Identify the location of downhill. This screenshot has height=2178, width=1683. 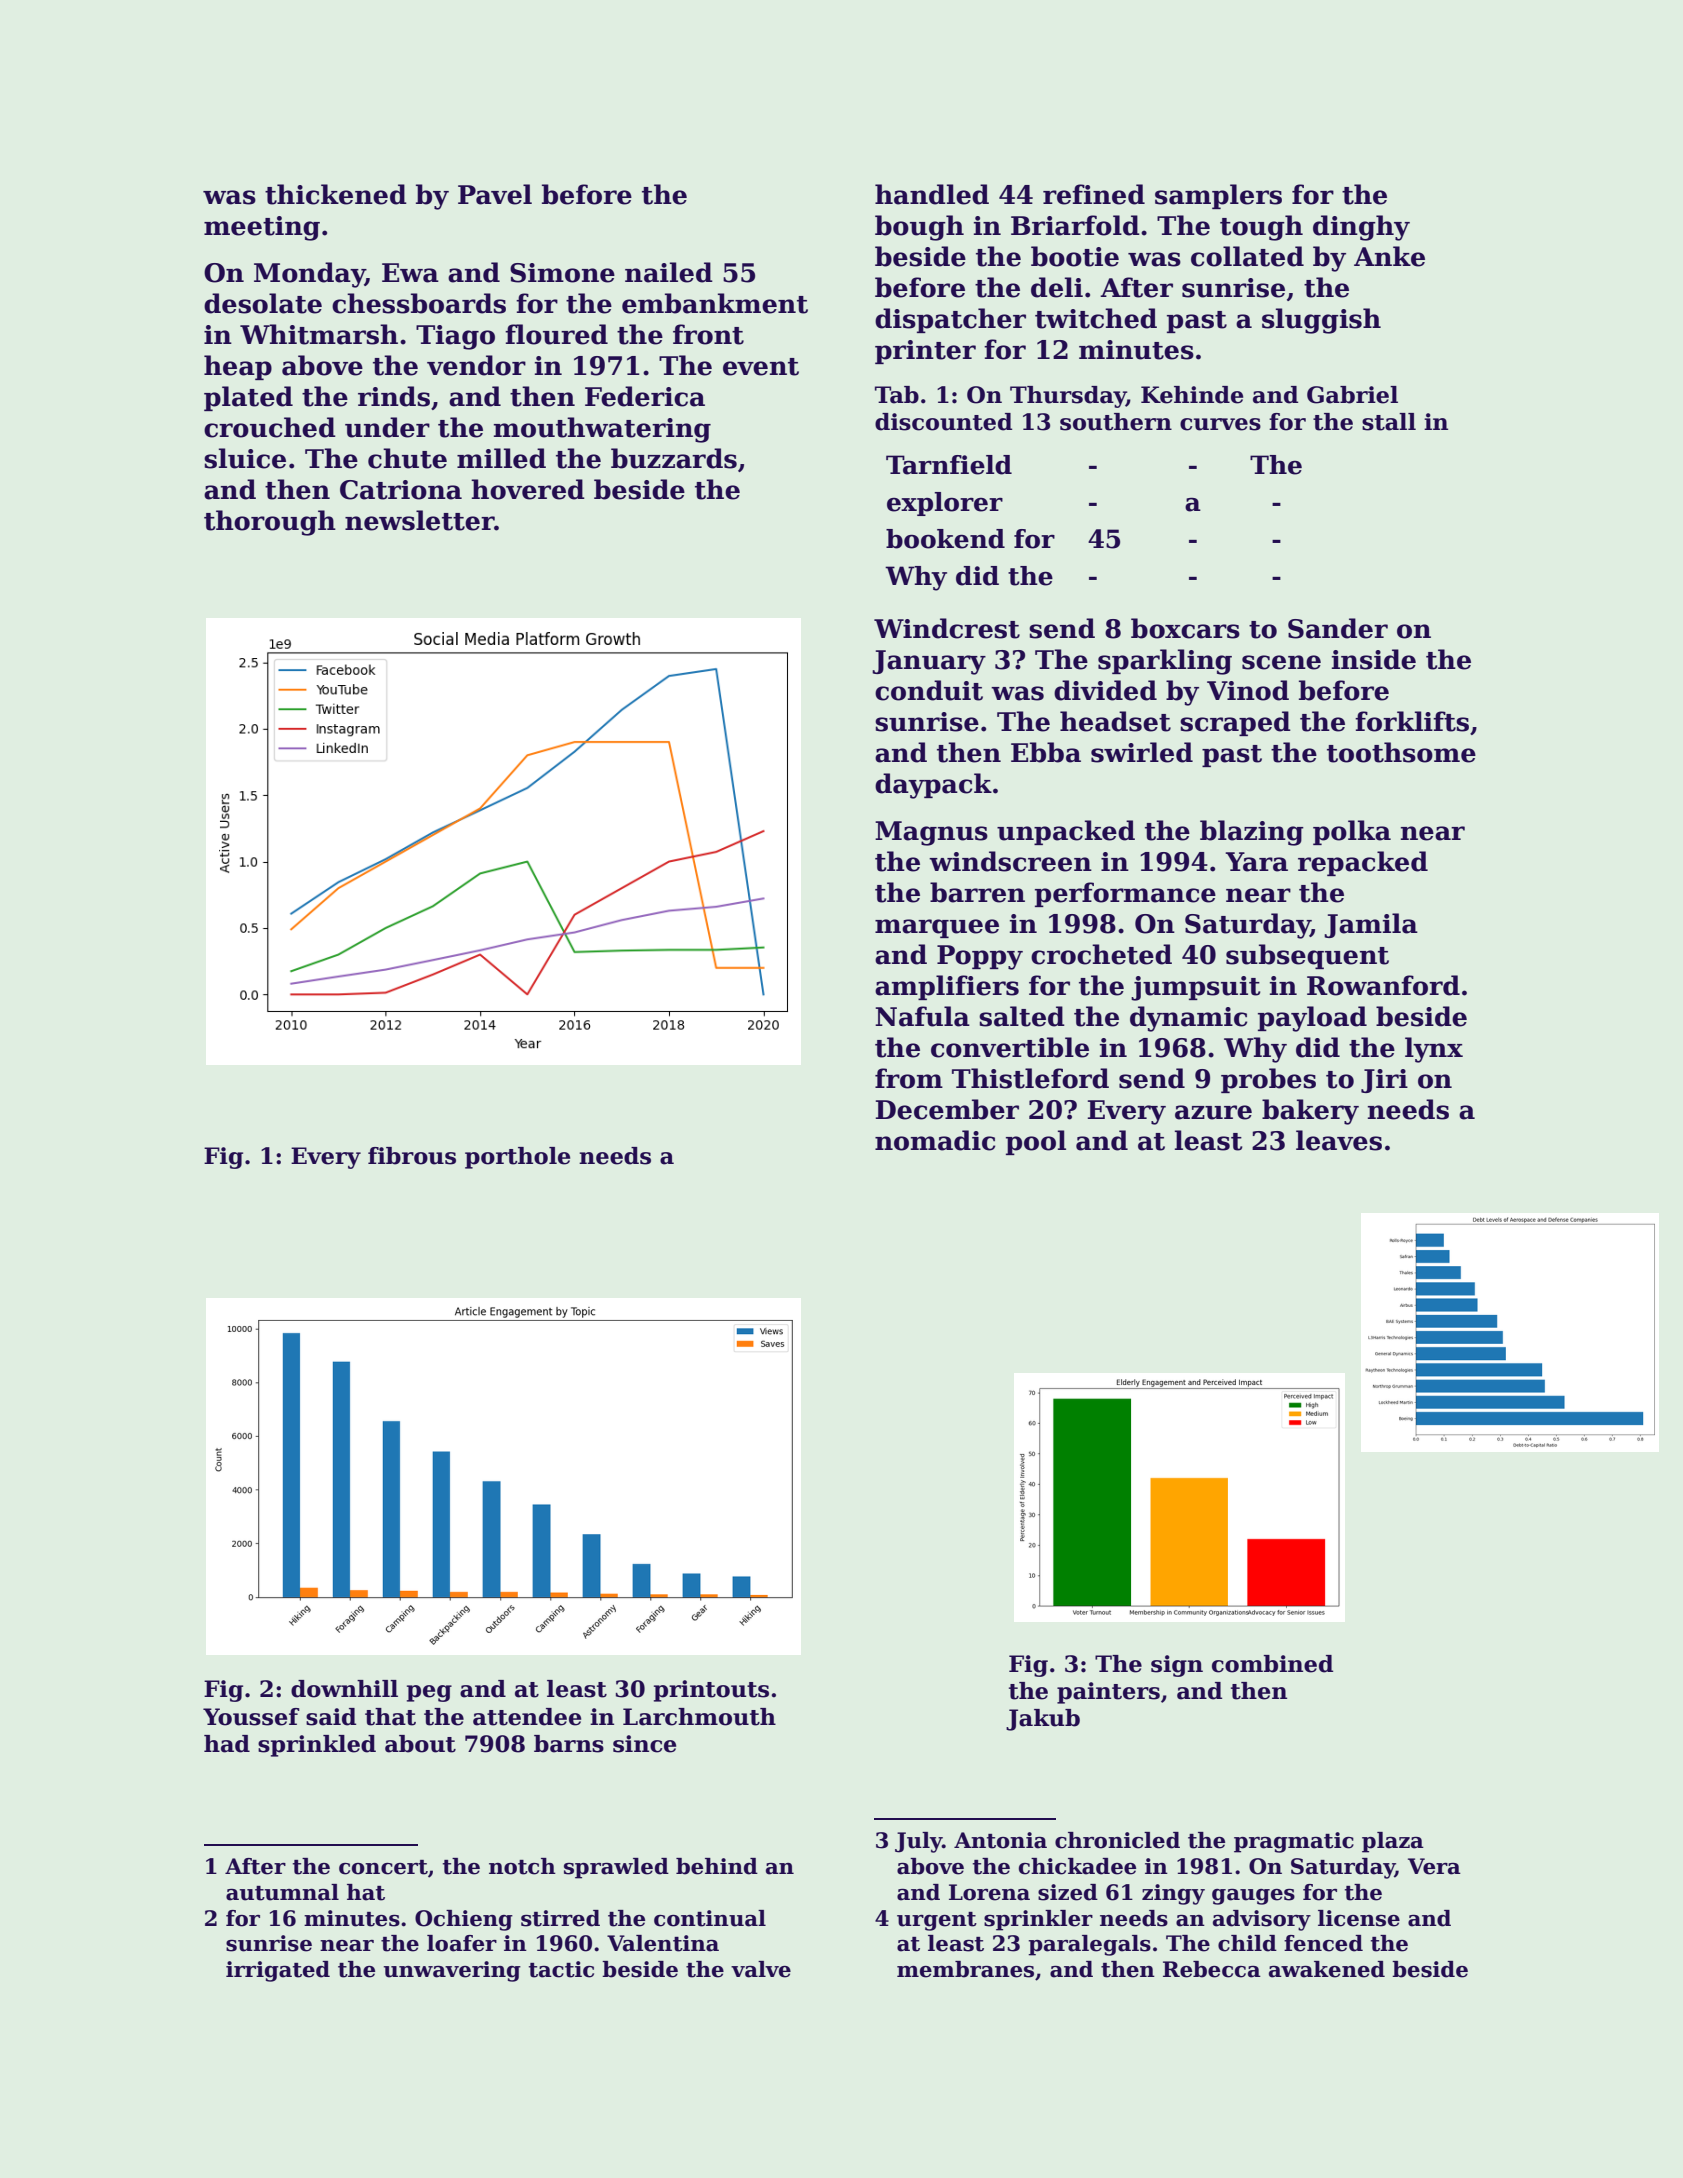
(344, 1689).
